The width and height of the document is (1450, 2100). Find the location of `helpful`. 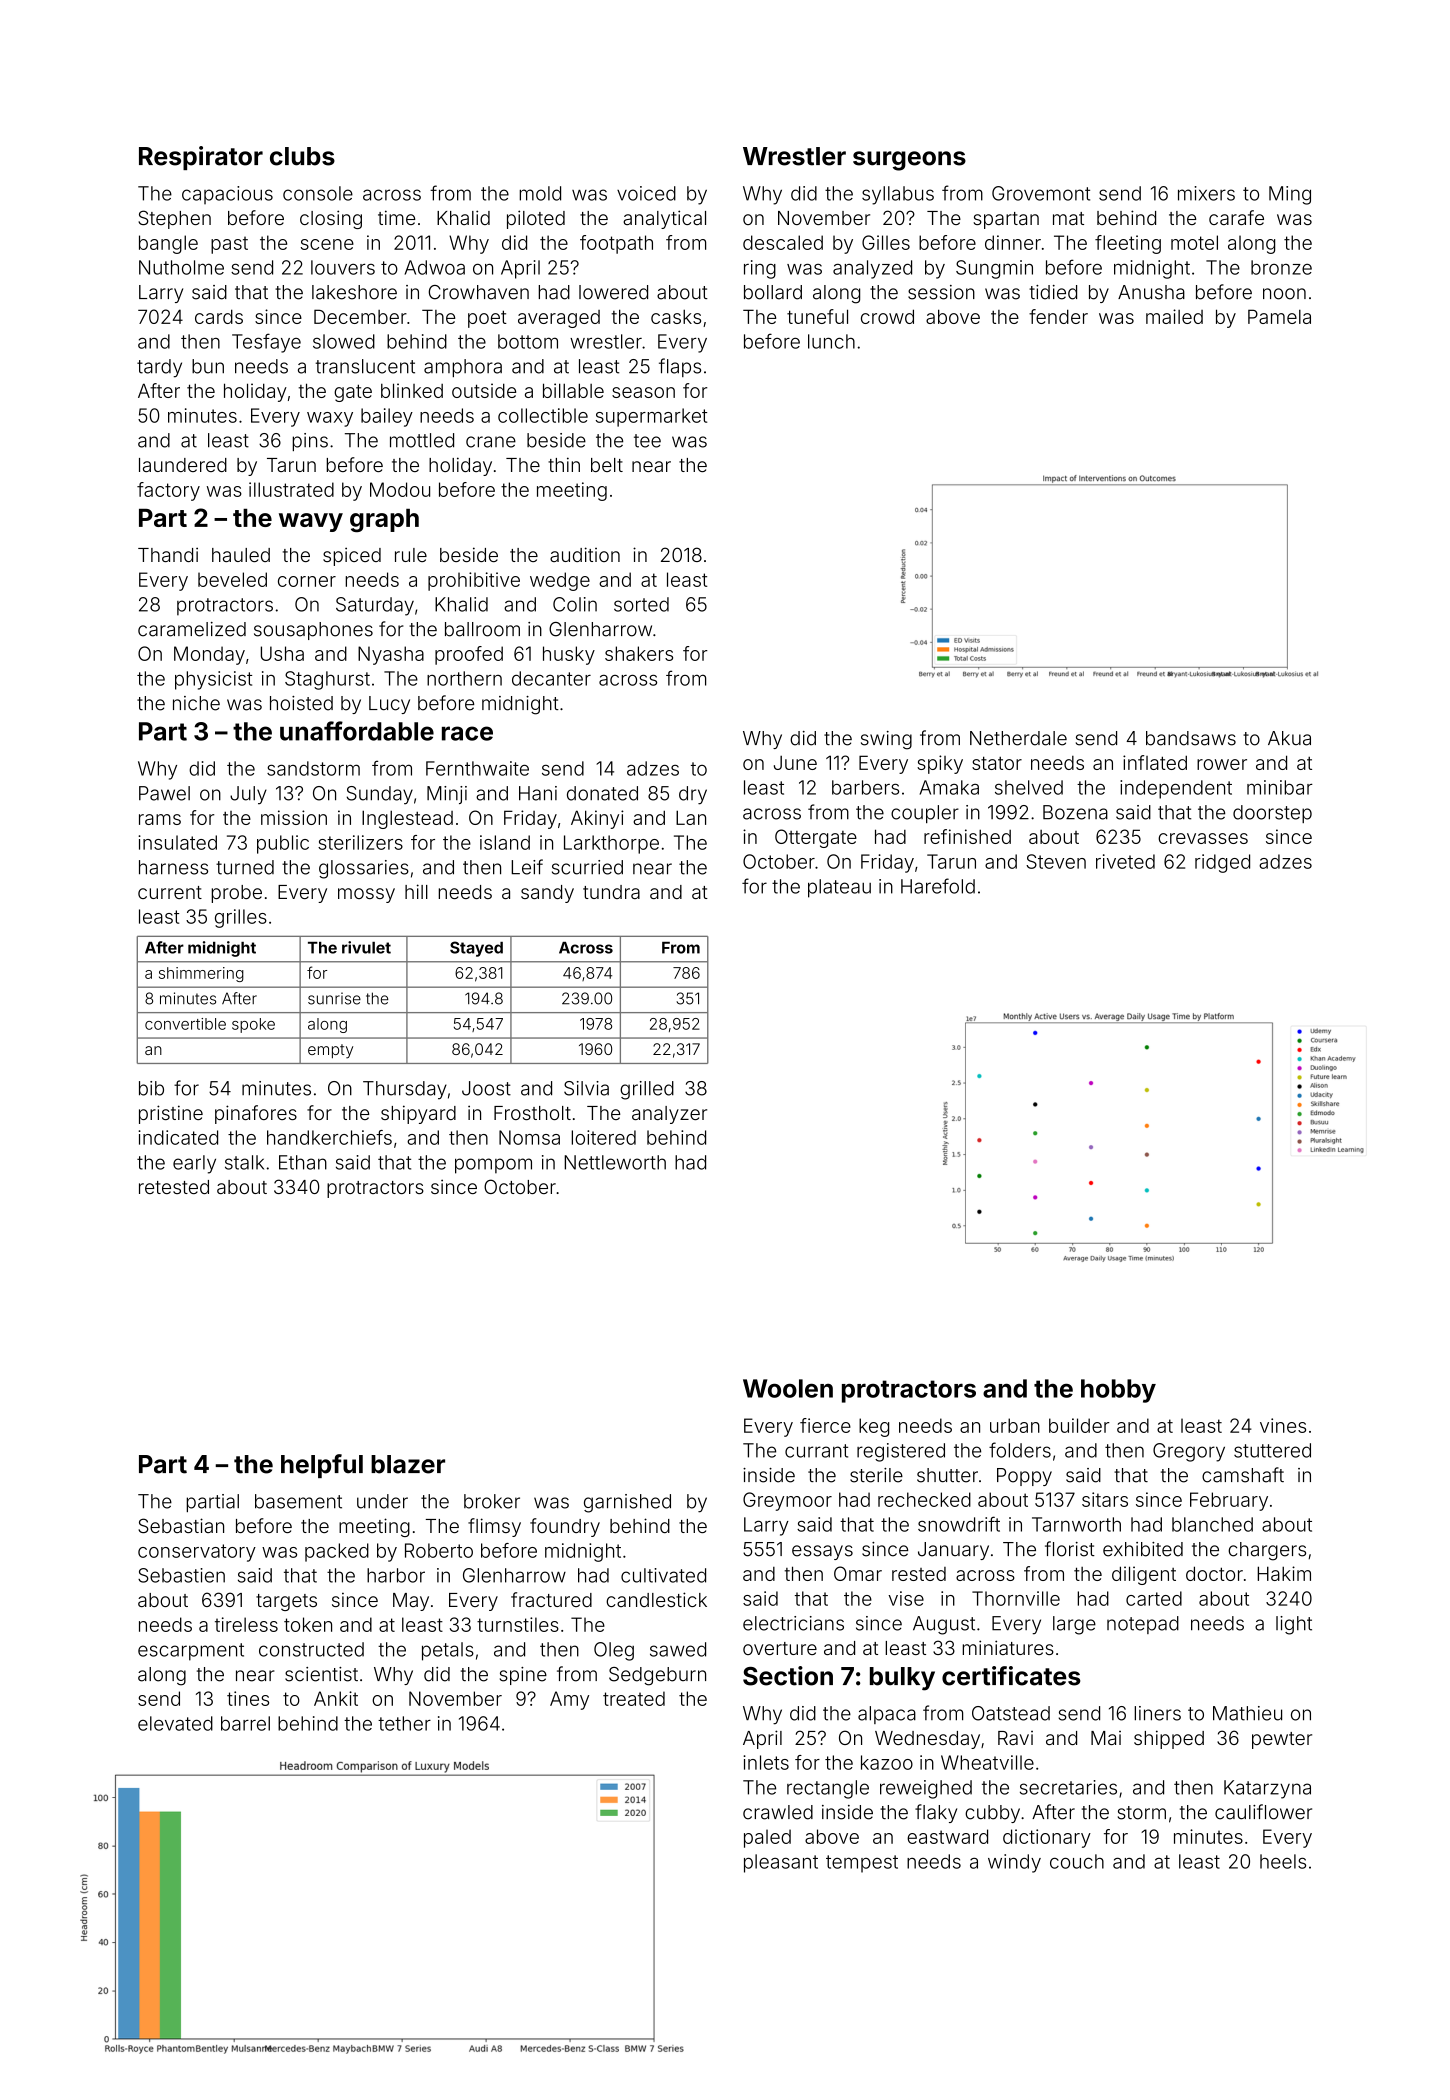

helpful is located at coordinates (322, 1466).
